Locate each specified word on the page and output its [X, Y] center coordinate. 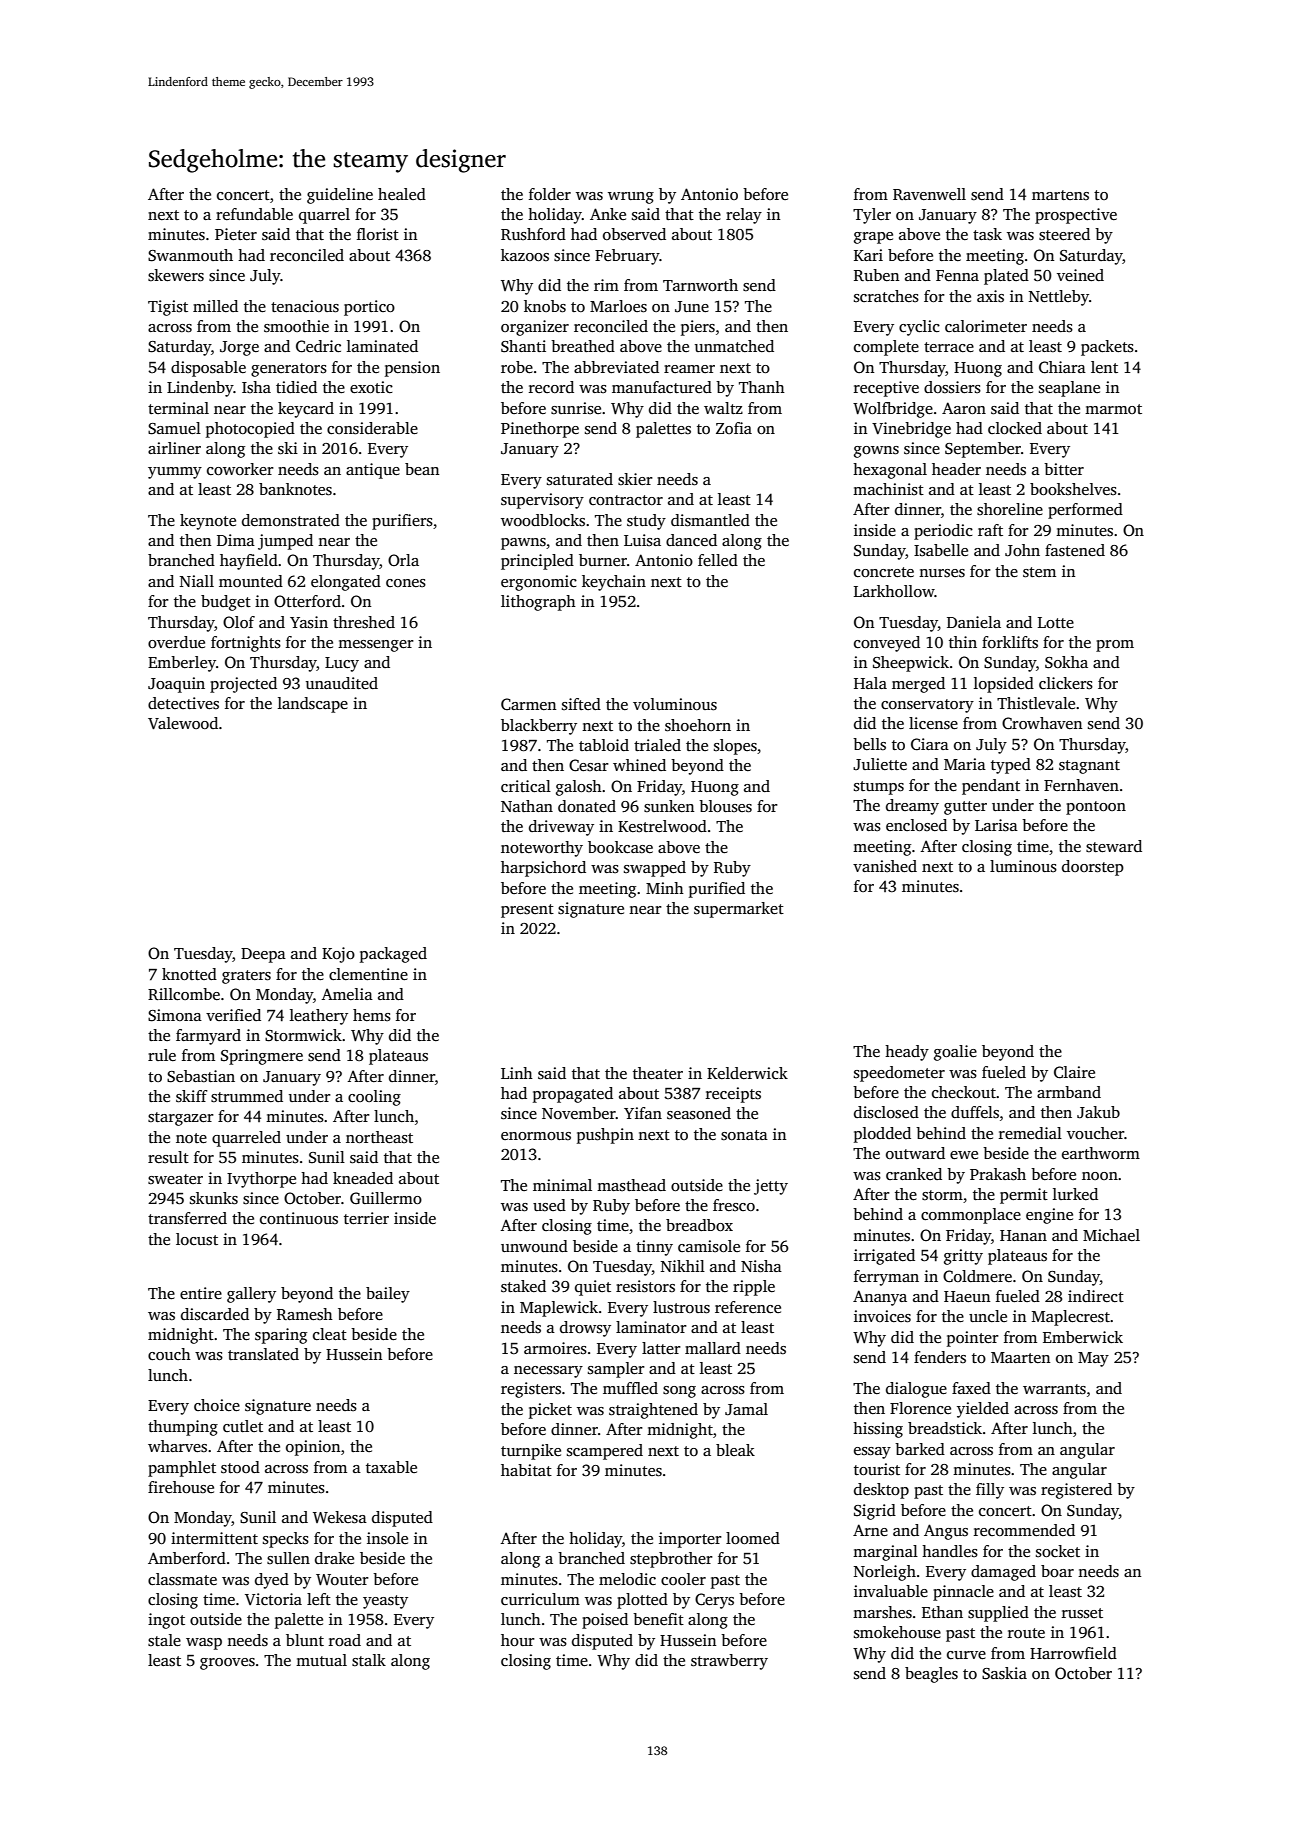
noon [1100, 1176]
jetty [771, 1187]
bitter [1064, 469]
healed [402, 194]
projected [243, 685]
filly [990, 1491]
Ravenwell [929, 194]
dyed [272, 1581]
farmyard [208, 1037]
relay [744, 216]
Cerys [714, 1601]
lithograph [538, 603]
